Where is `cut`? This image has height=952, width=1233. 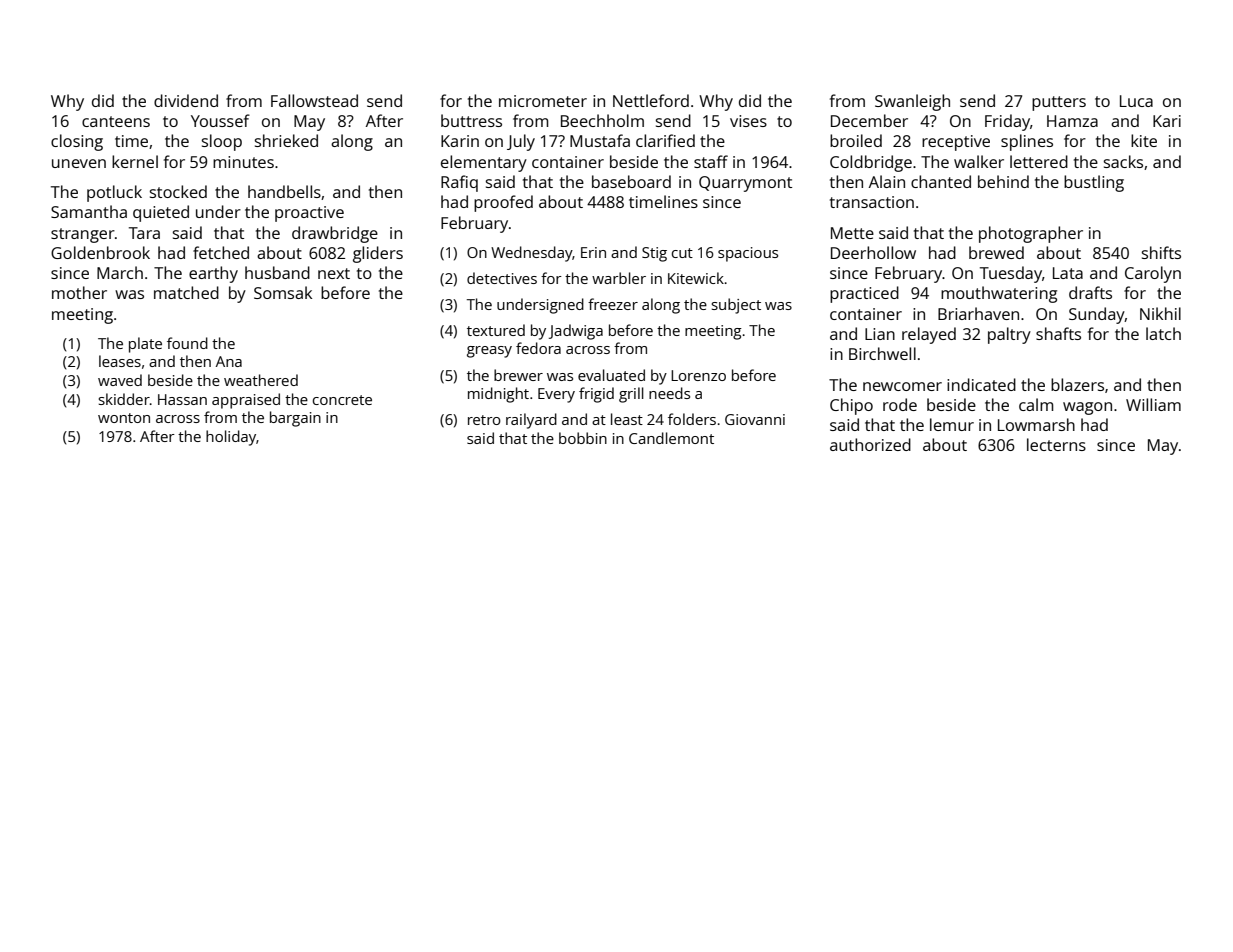 cut is located at coordinates (682, 253).
